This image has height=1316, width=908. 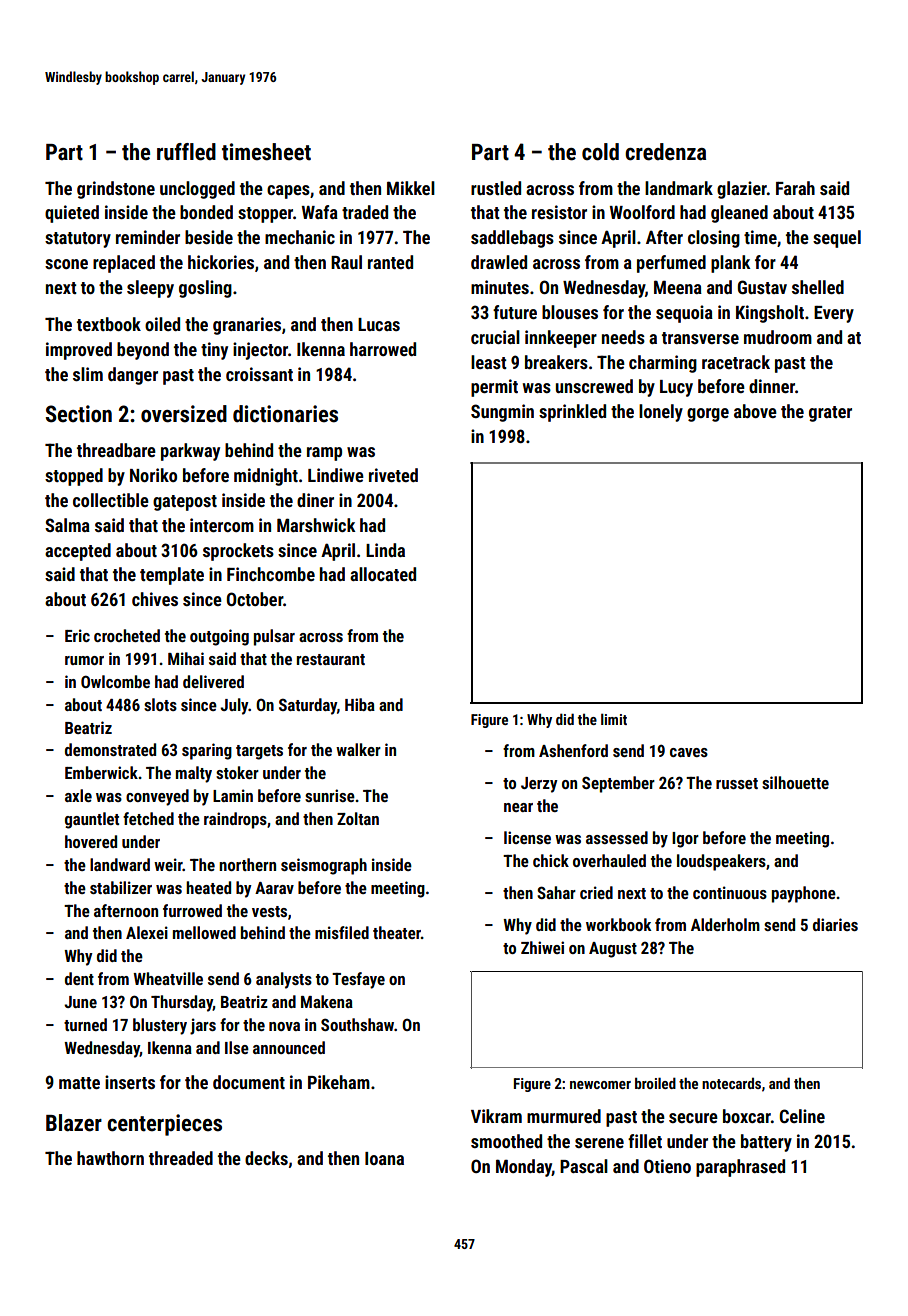 What do you see at coordinates (130, 1082) in the image?
I see `inserts` at bounding box center [130, 1082].
